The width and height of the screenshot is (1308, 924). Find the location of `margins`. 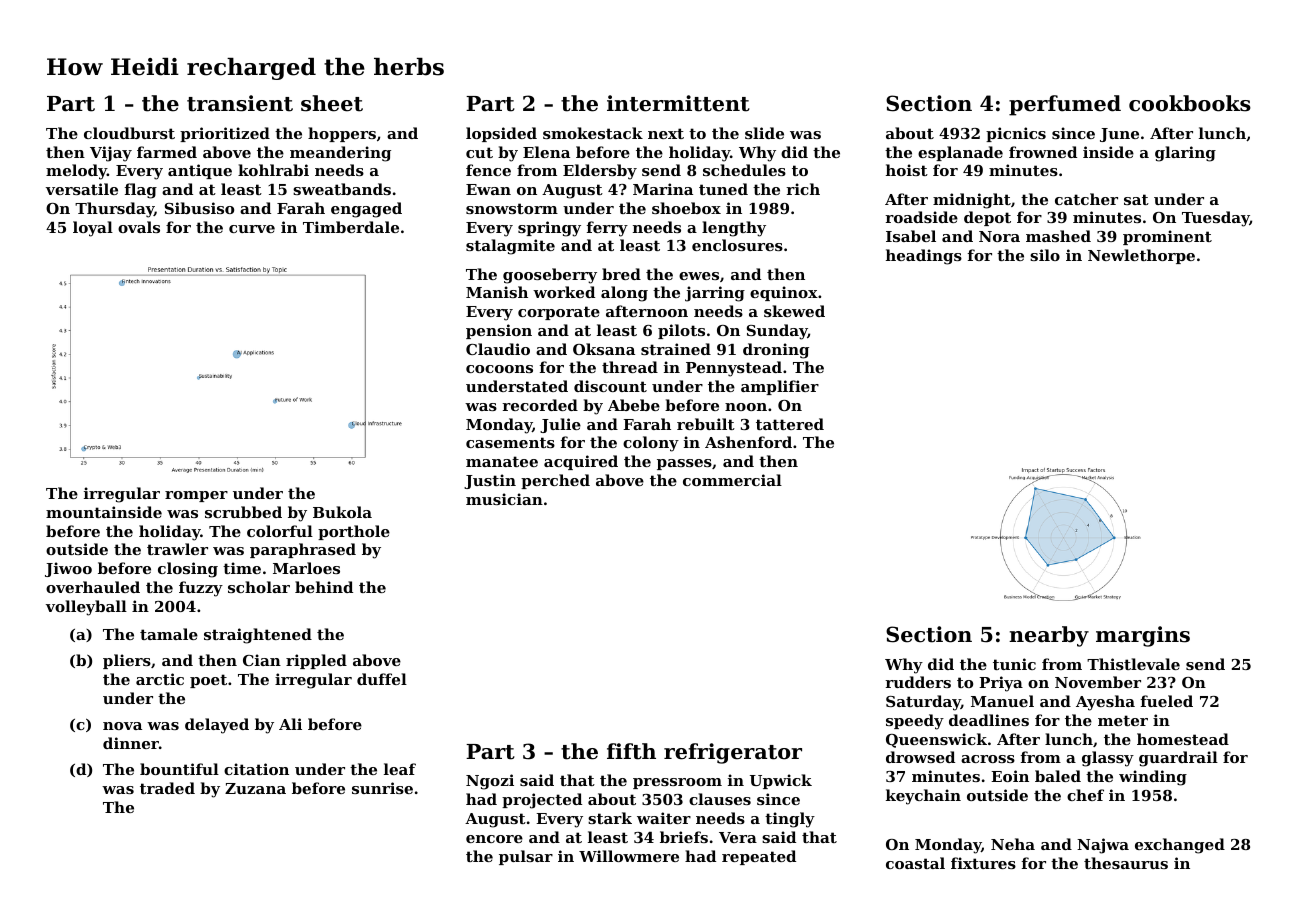

margins is located at coordinates (1143, 636).
